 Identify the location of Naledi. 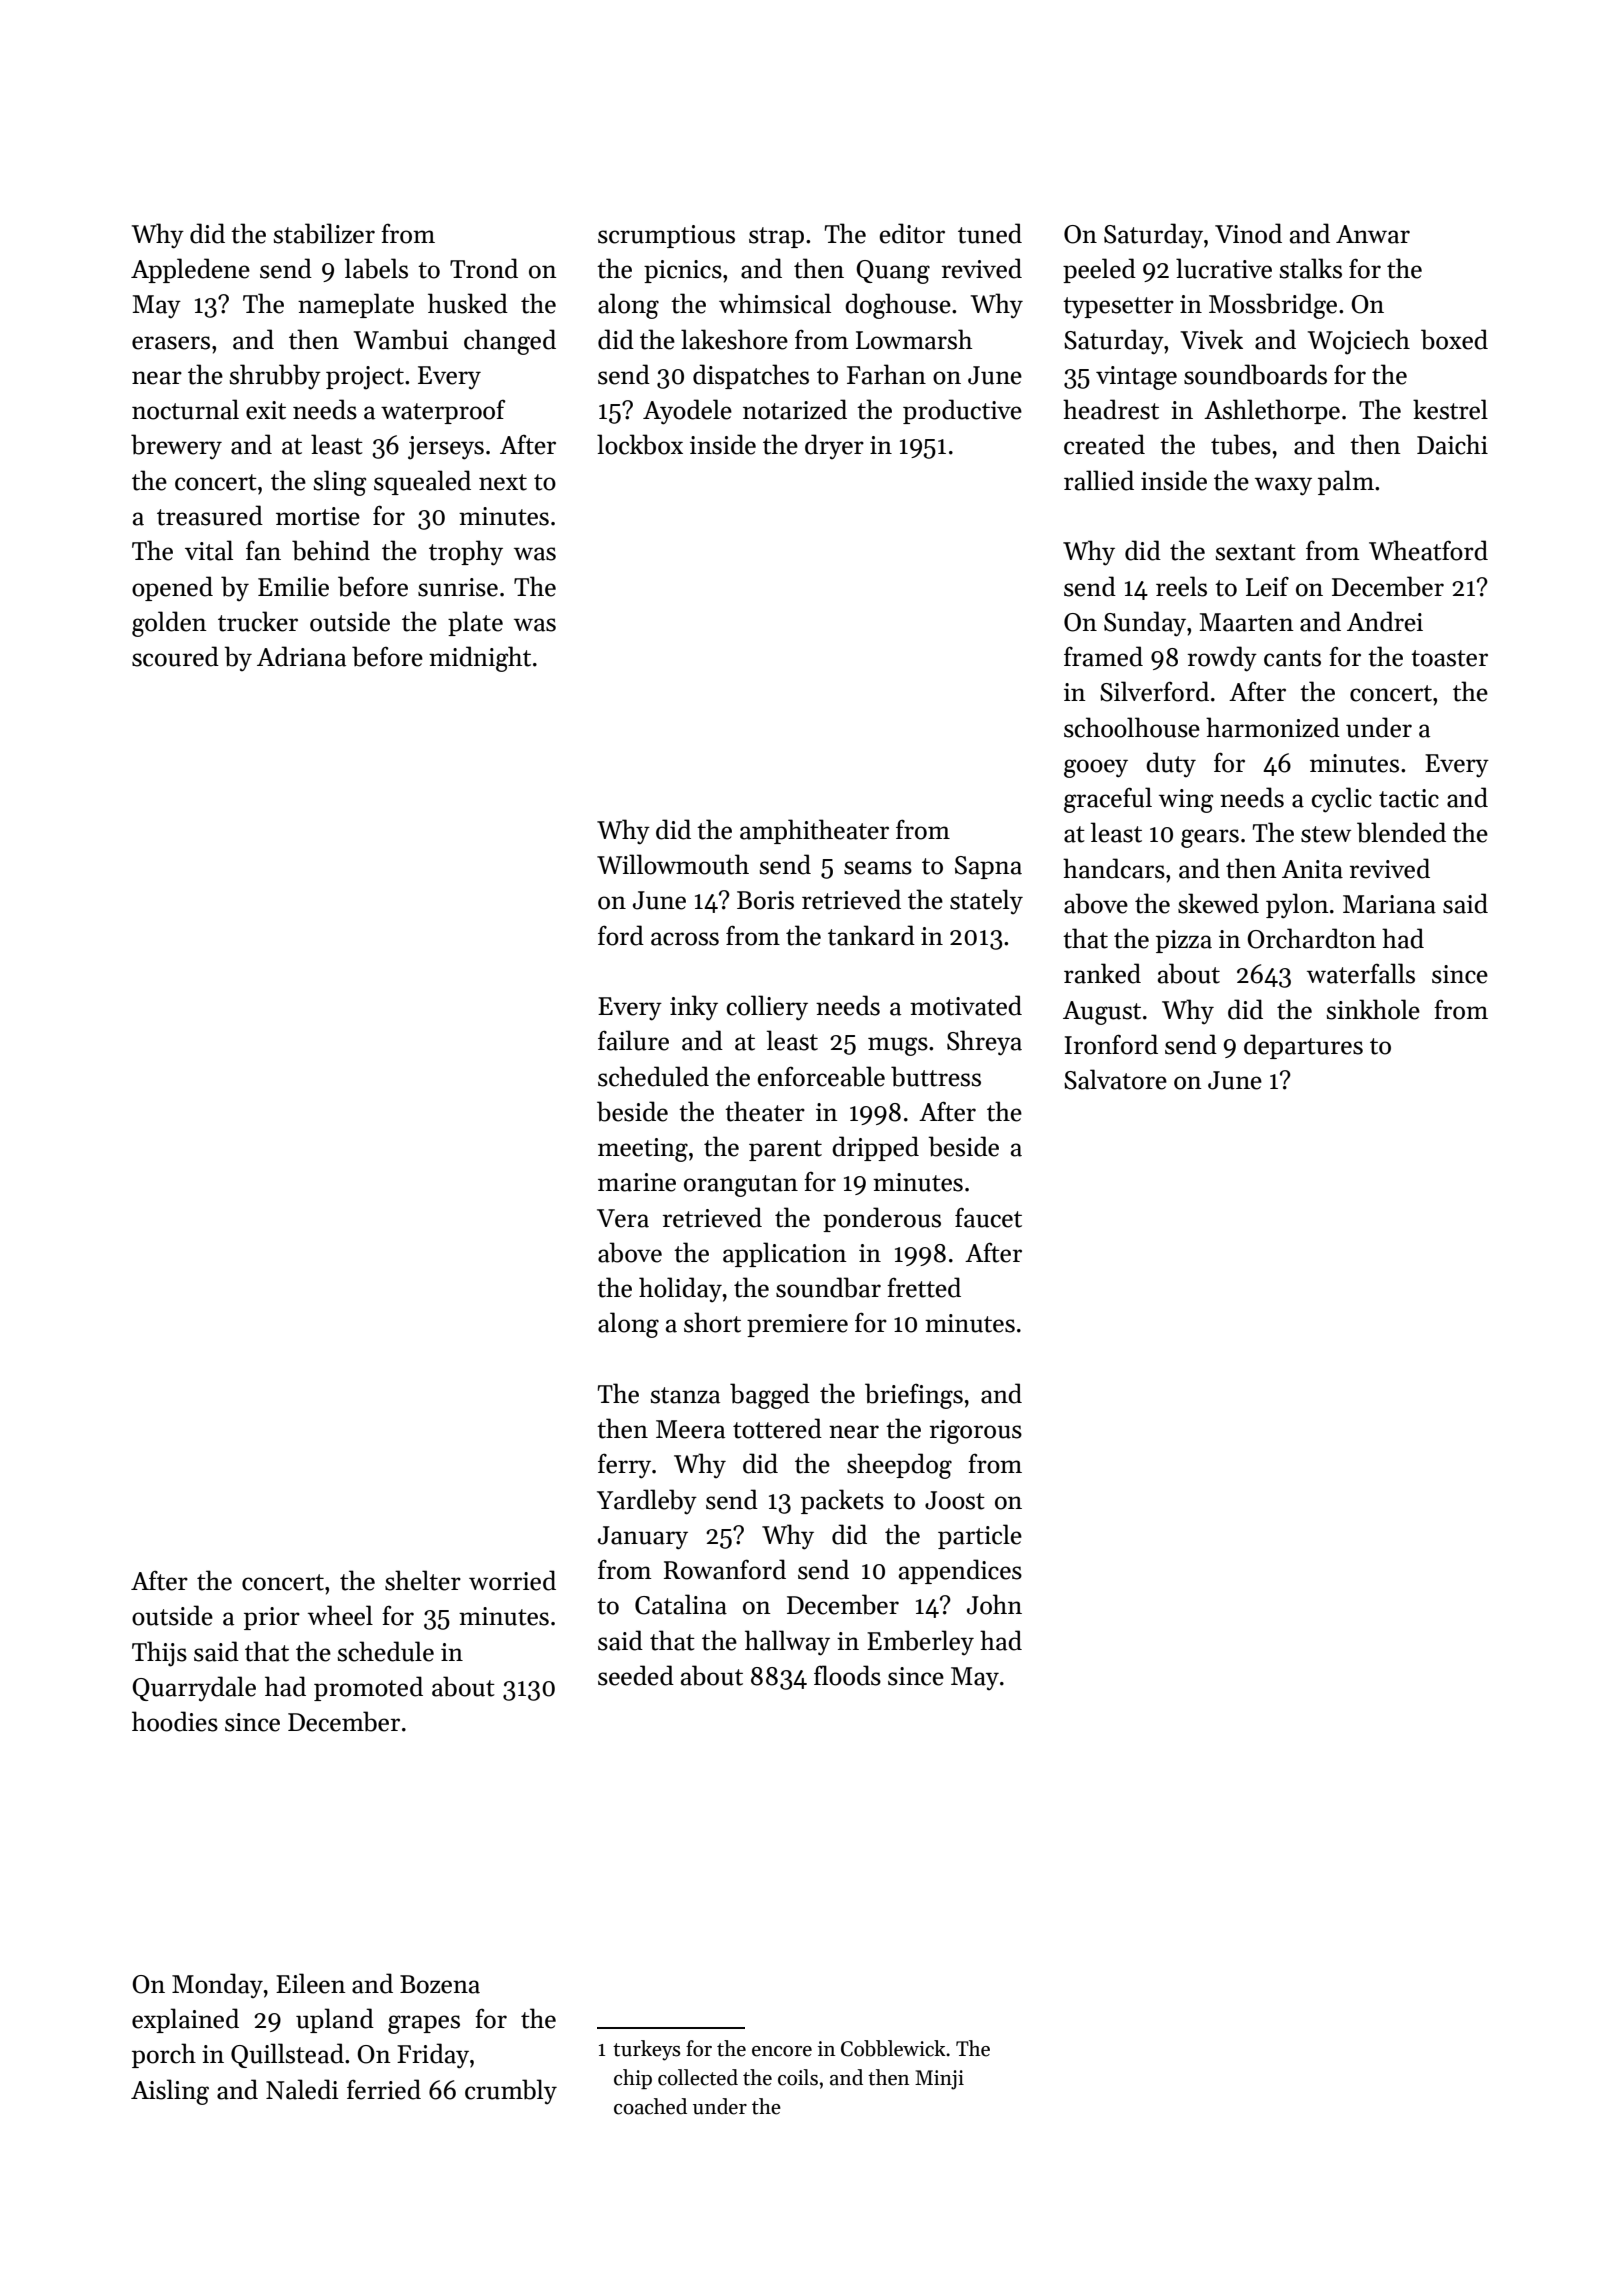
(302, 2089).
